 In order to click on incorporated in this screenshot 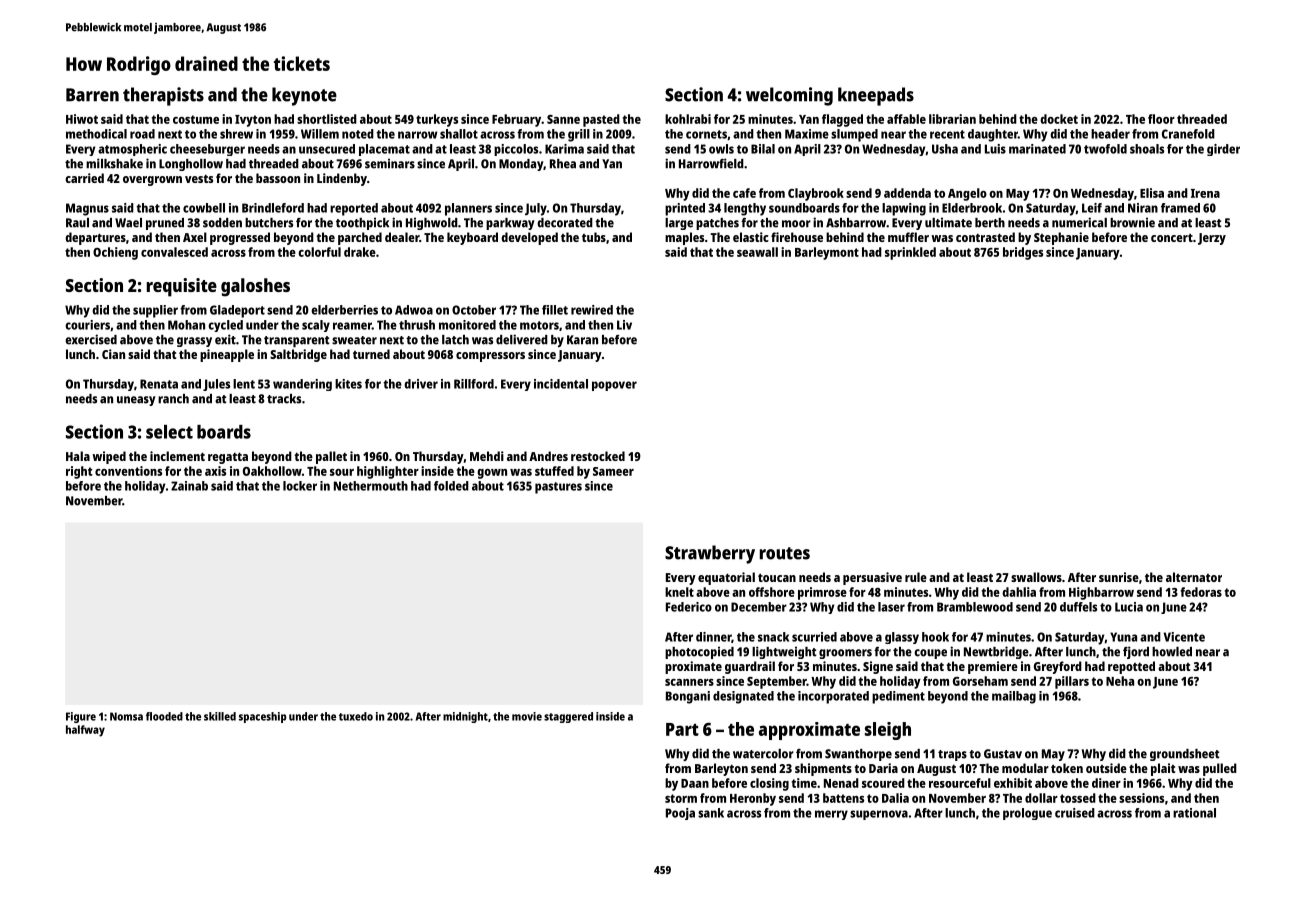, I will do `click(833, 697)`.
